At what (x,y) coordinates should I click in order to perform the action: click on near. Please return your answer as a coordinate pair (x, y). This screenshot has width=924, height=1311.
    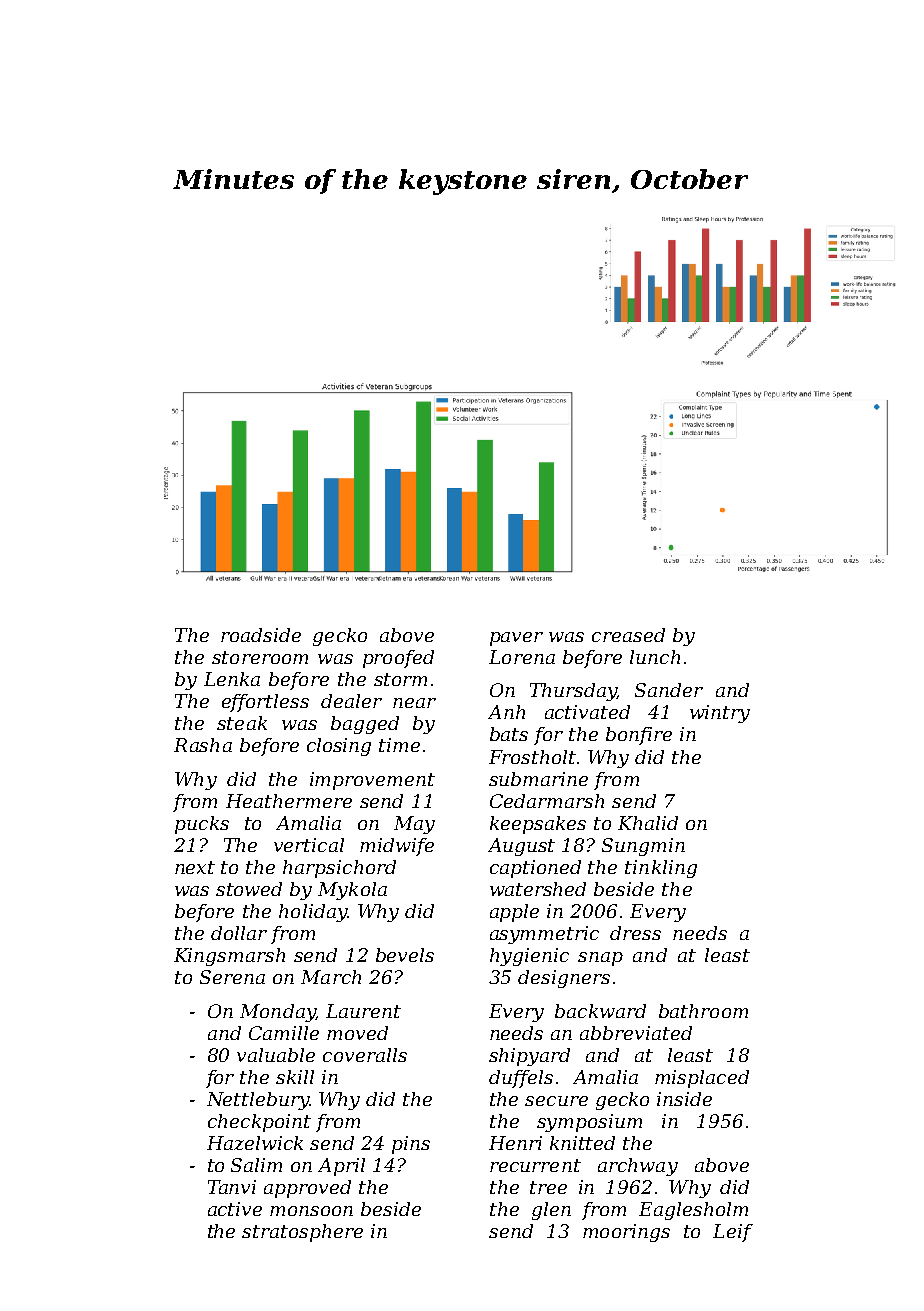
    Looking at the image, I should click on (414, 703).
